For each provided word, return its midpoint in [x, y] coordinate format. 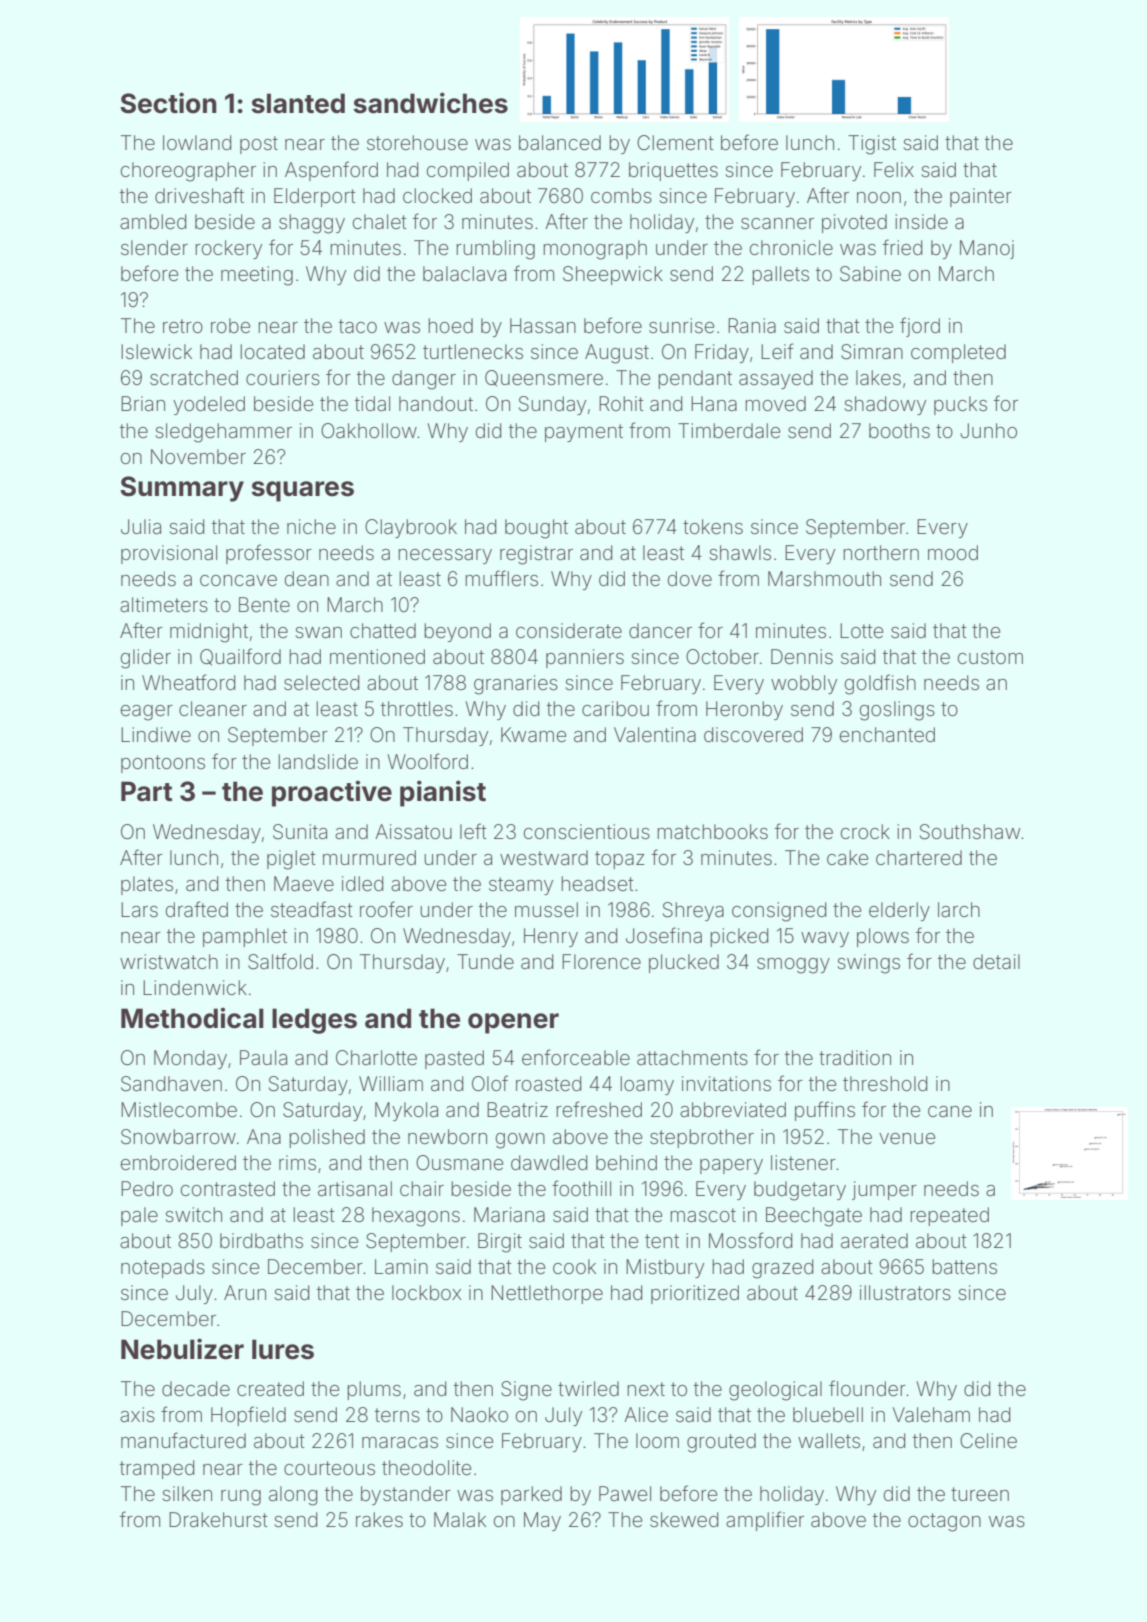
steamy [521, 886]
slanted [298, 103]
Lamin [401, 1266]
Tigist [872, 145]
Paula [263, 1057]
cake [847, 857]
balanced [560, 142]
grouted [721, 1443]
